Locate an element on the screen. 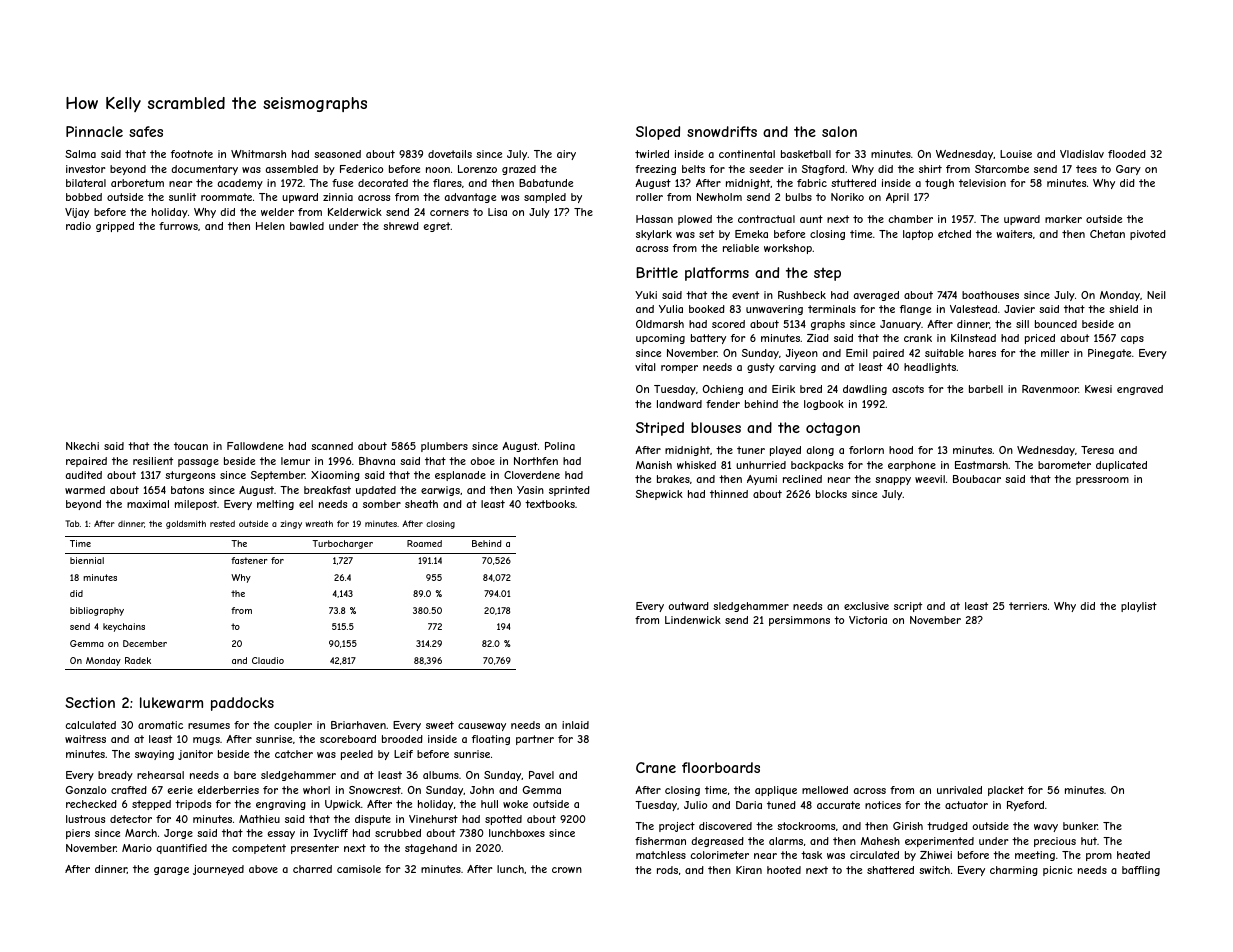 Image resolution: width=1233 pixels, height=952 pixels. inlaid is located at coordinates (575, 725).
